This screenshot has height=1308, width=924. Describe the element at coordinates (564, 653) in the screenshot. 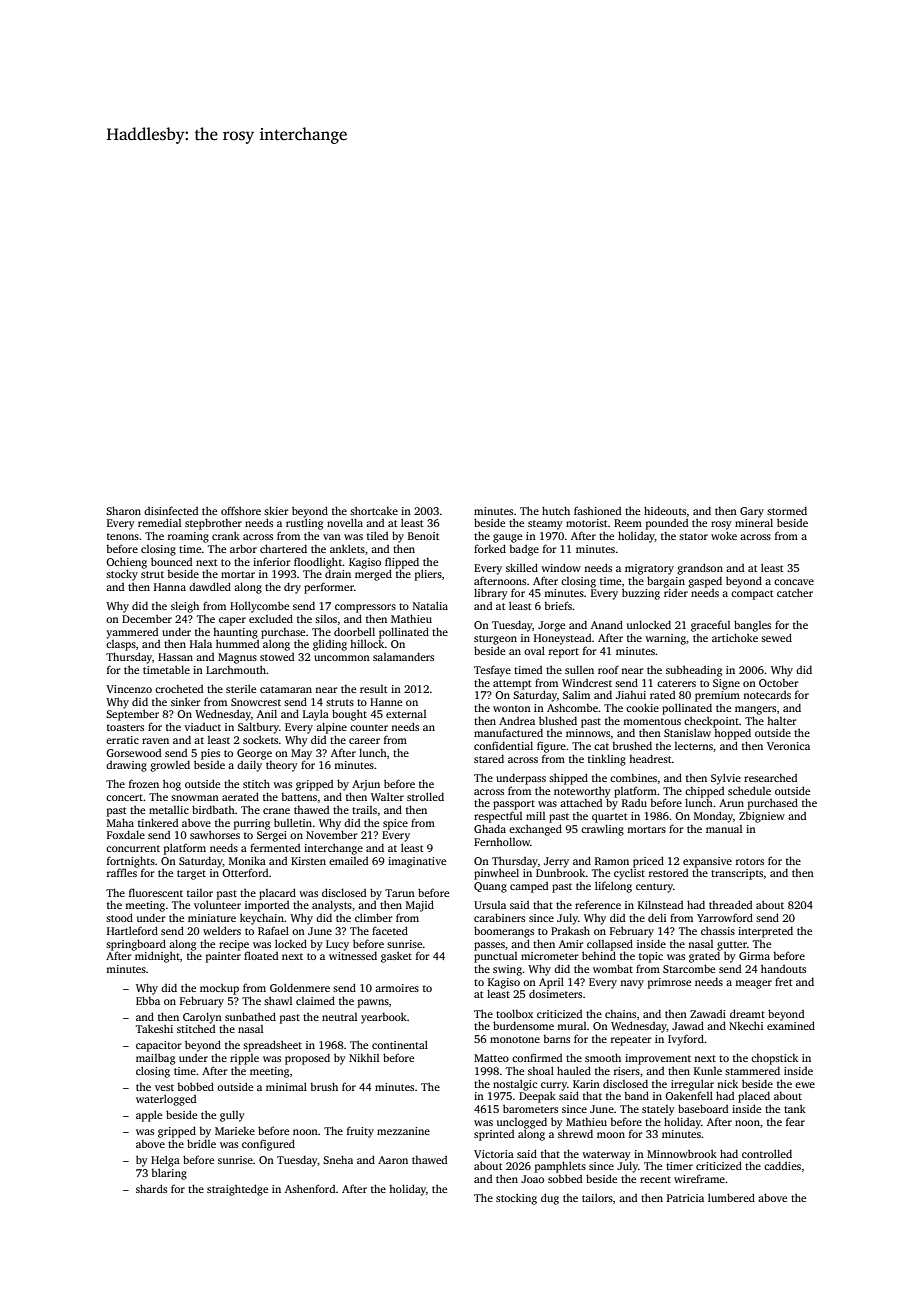

I see `report` at that location.
